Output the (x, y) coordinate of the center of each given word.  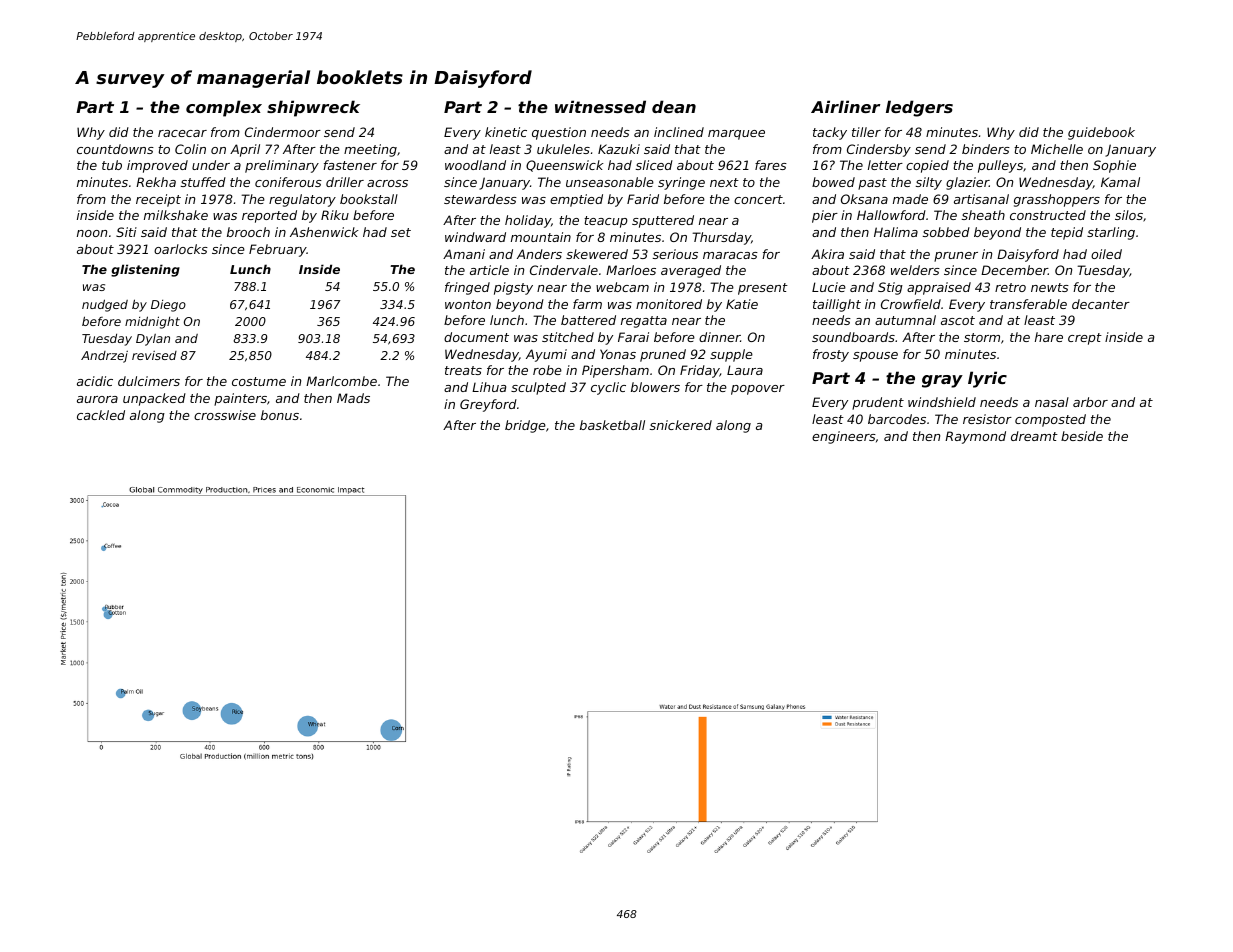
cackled (101, 415)
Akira (827, 254)
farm (587, 304)
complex (224, 108)
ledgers (919, 108)
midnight (152, 322)
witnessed (600, 106)
